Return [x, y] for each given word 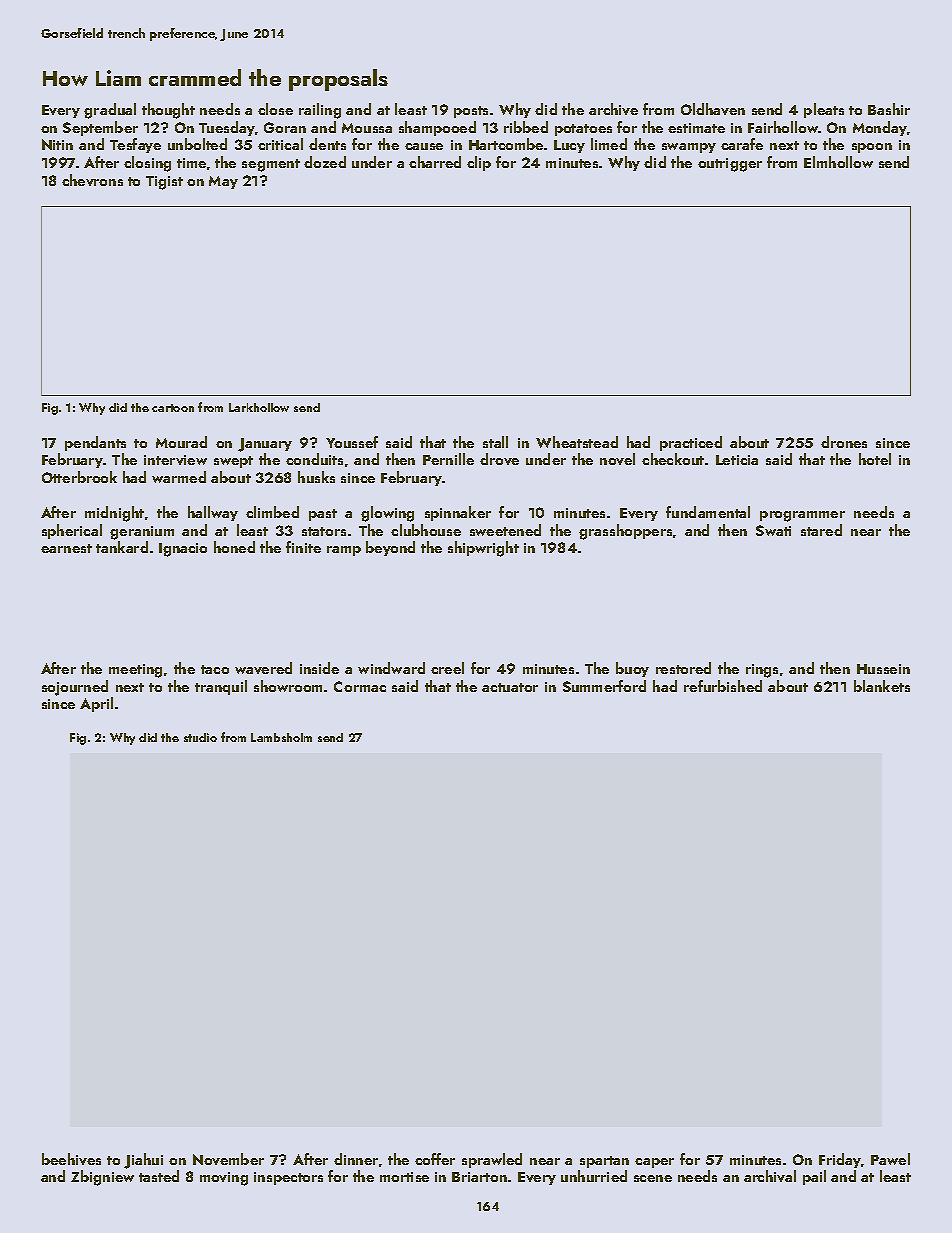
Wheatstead [577, 442]
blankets [882, 686]
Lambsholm [281, 737]
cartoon [173, 408]
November [228, 1159]
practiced [691, 443]
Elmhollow [838, 162]
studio [200, 737]
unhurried [594, 1176]
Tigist [164, 183]
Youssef [352, 442]
